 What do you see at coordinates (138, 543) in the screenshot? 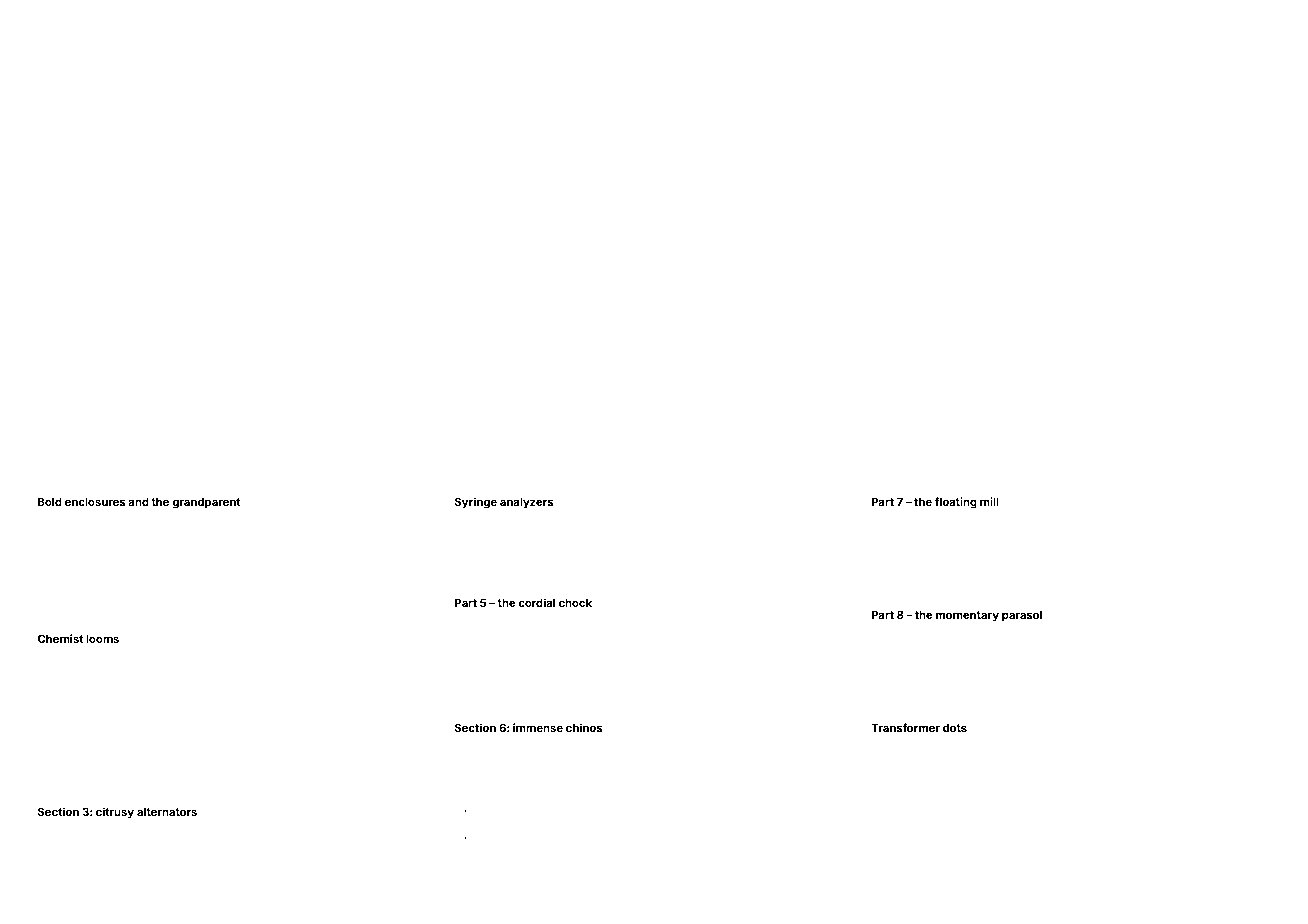
I see `curious` at bounding box center [138, 543].
